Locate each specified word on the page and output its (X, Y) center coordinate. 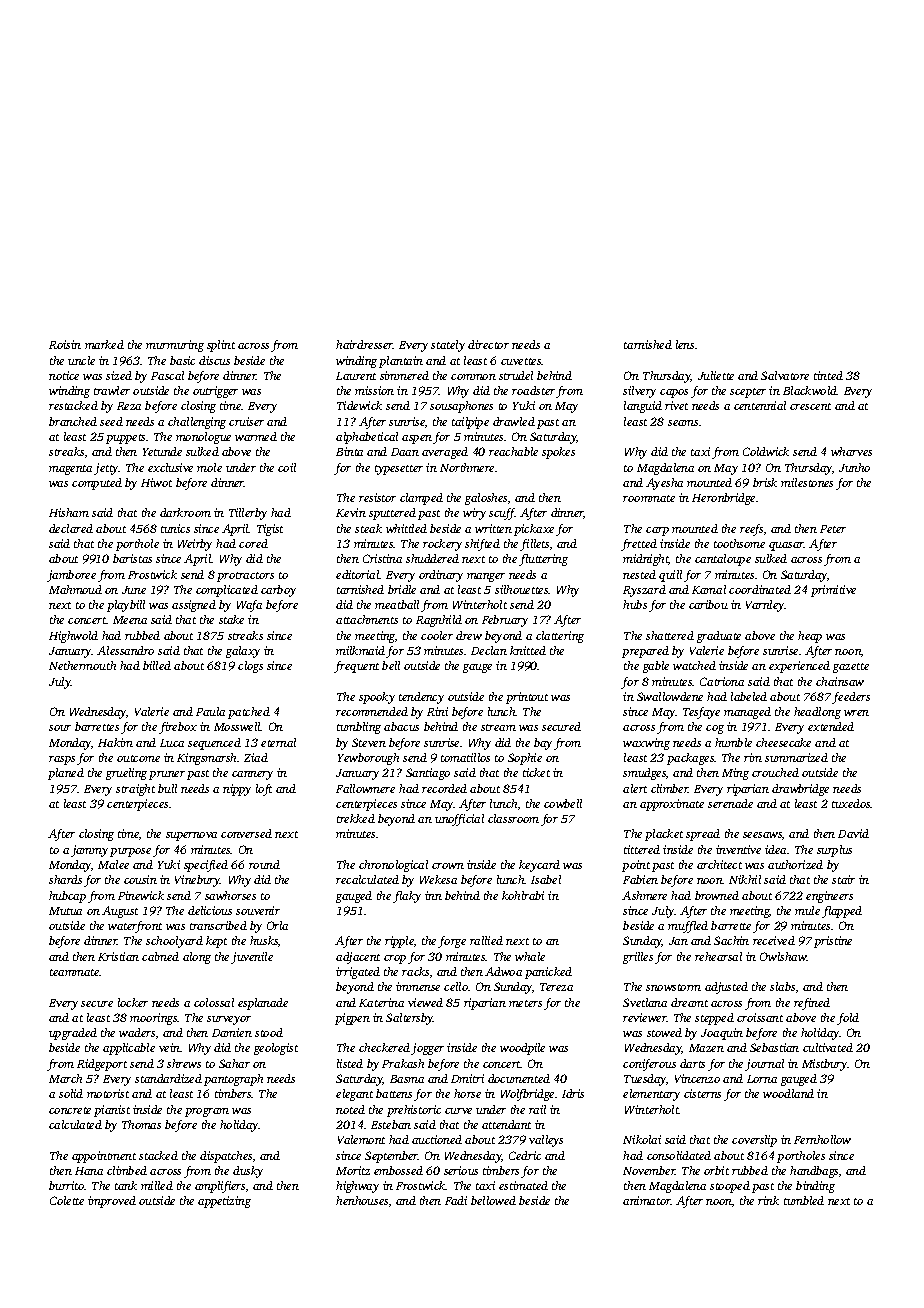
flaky (407, 897)
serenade (730, 803)
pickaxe (534, 530)
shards (65, 879)
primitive (833, 591)
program (207, 1112)
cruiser (246, 421)
